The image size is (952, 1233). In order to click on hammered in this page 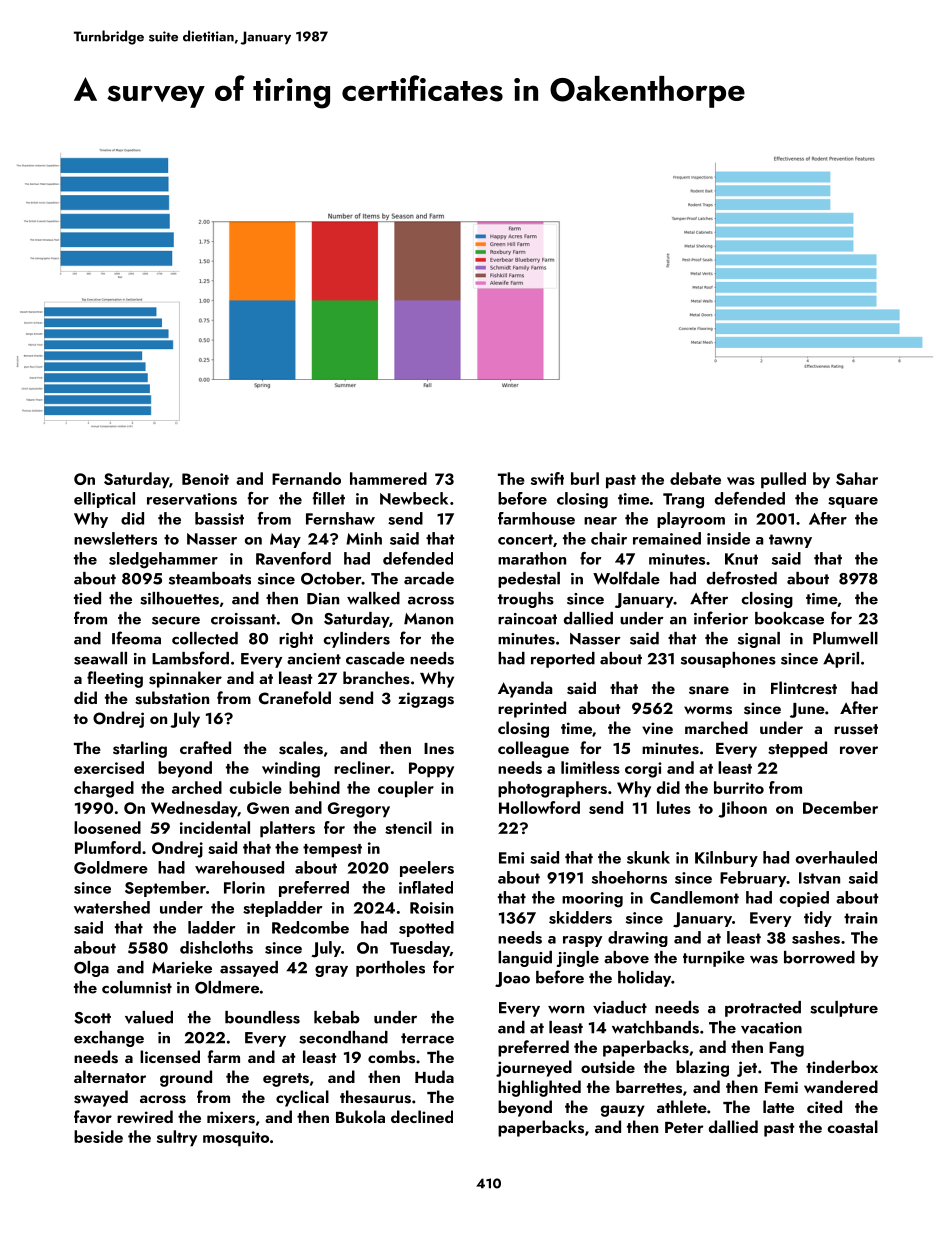, I will do `click(388, 478)`.
